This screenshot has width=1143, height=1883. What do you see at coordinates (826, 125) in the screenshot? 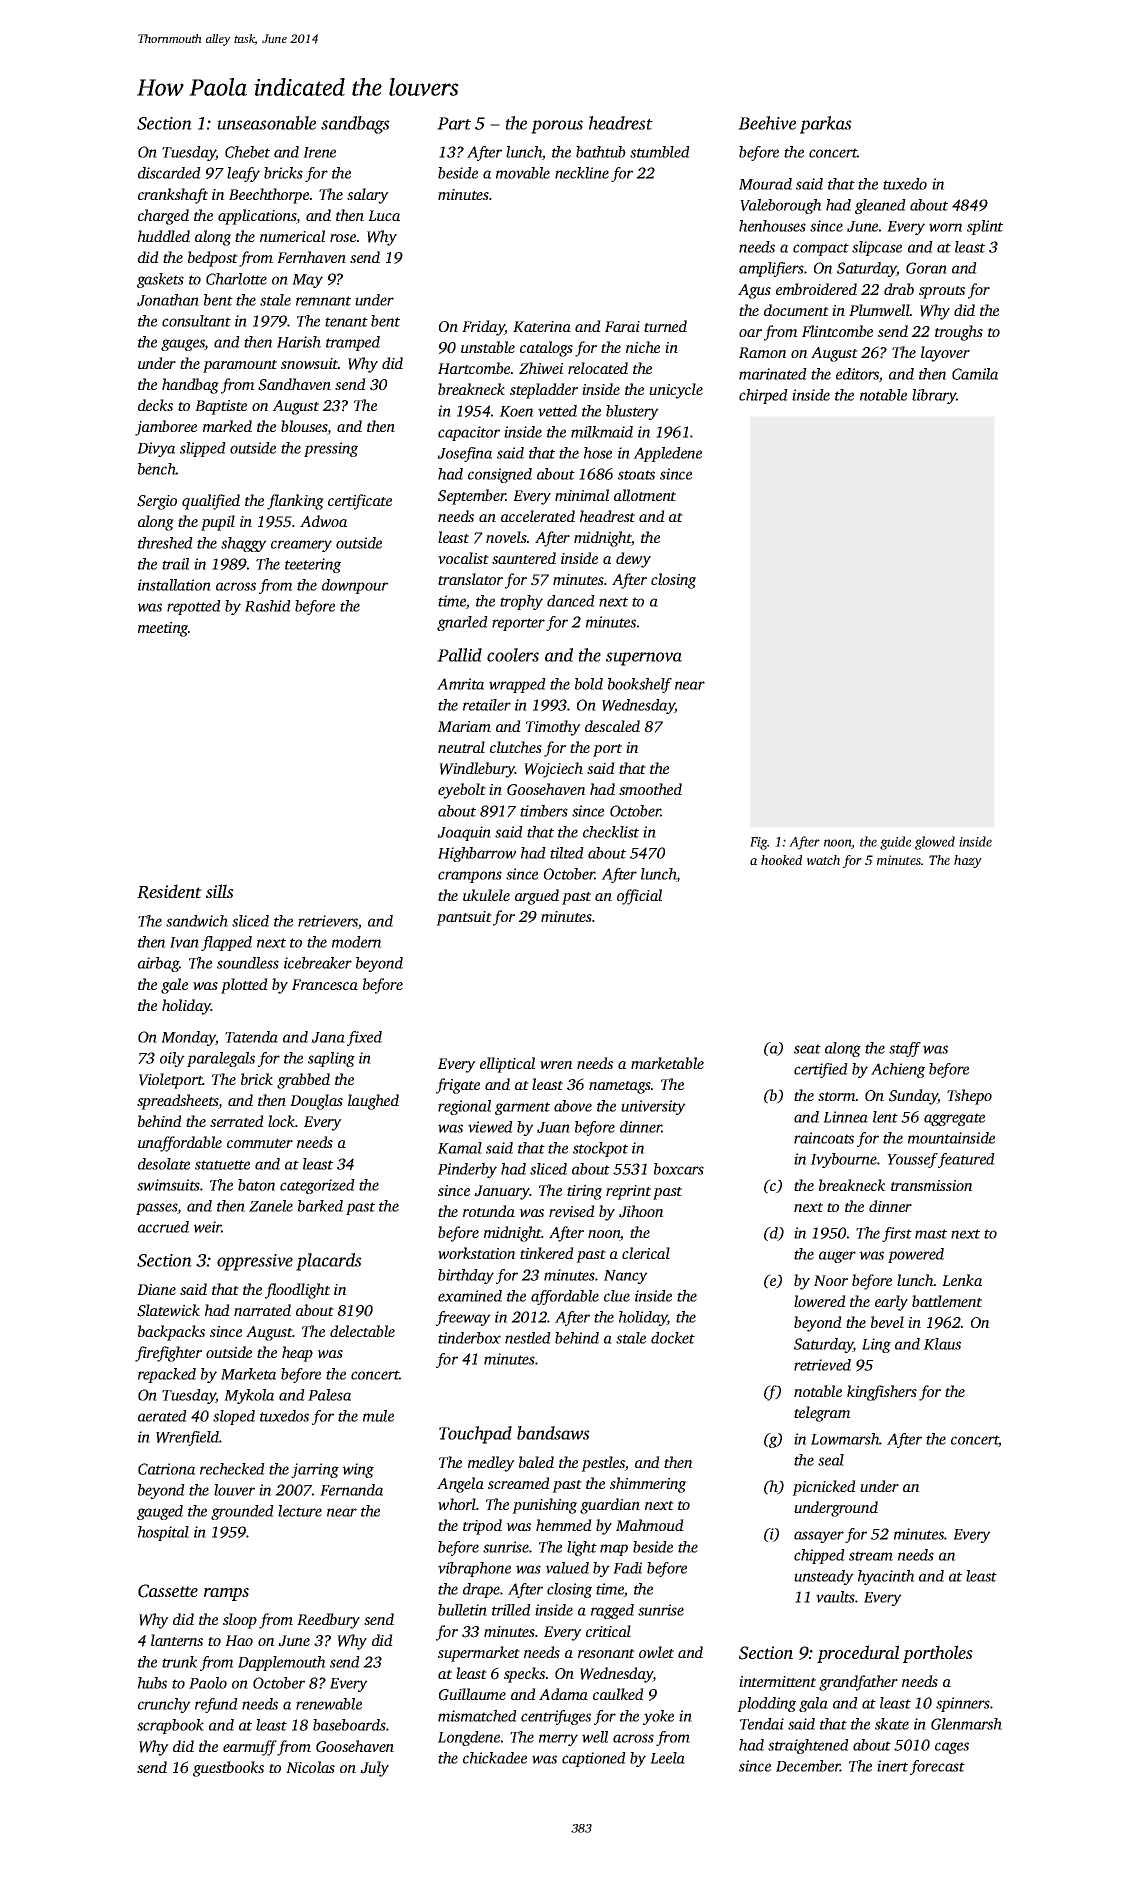
I see `parkas` at bounding box center [826, 125].
